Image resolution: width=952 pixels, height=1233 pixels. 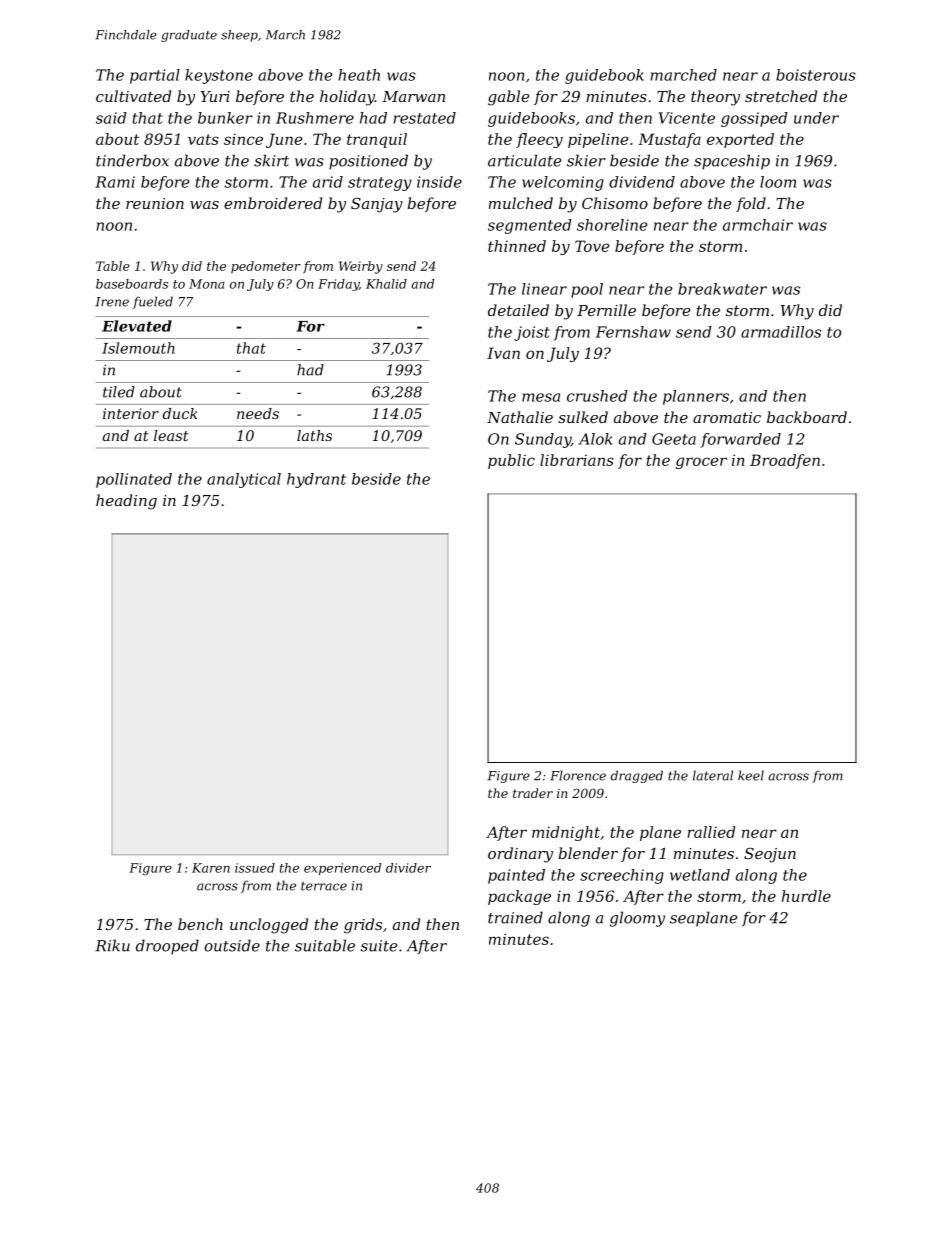 I want to click on aromatic, so click(x=727, y=417).
